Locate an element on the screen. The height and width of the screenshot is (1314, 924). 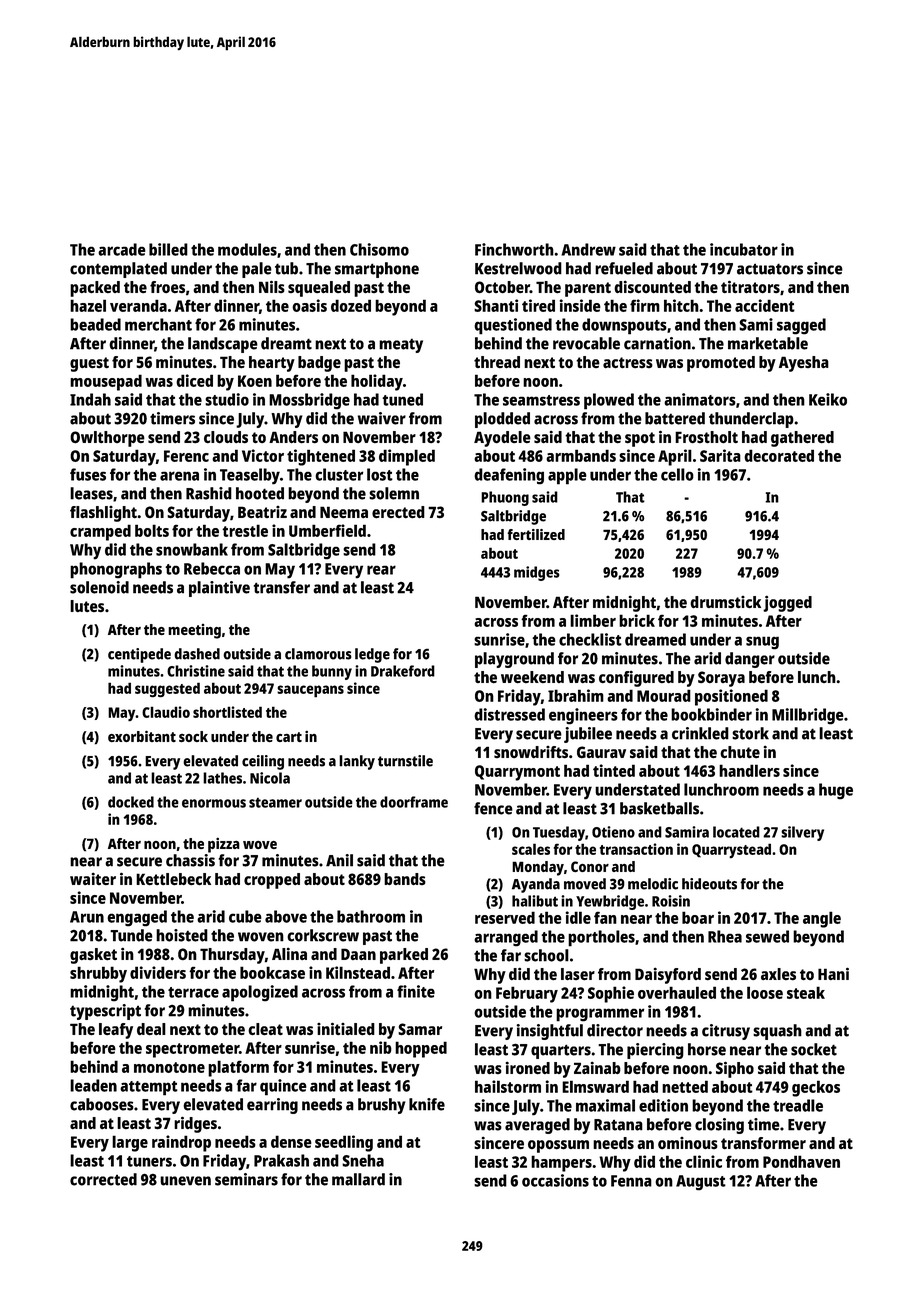
August is located at coordinates (701, 1183).
